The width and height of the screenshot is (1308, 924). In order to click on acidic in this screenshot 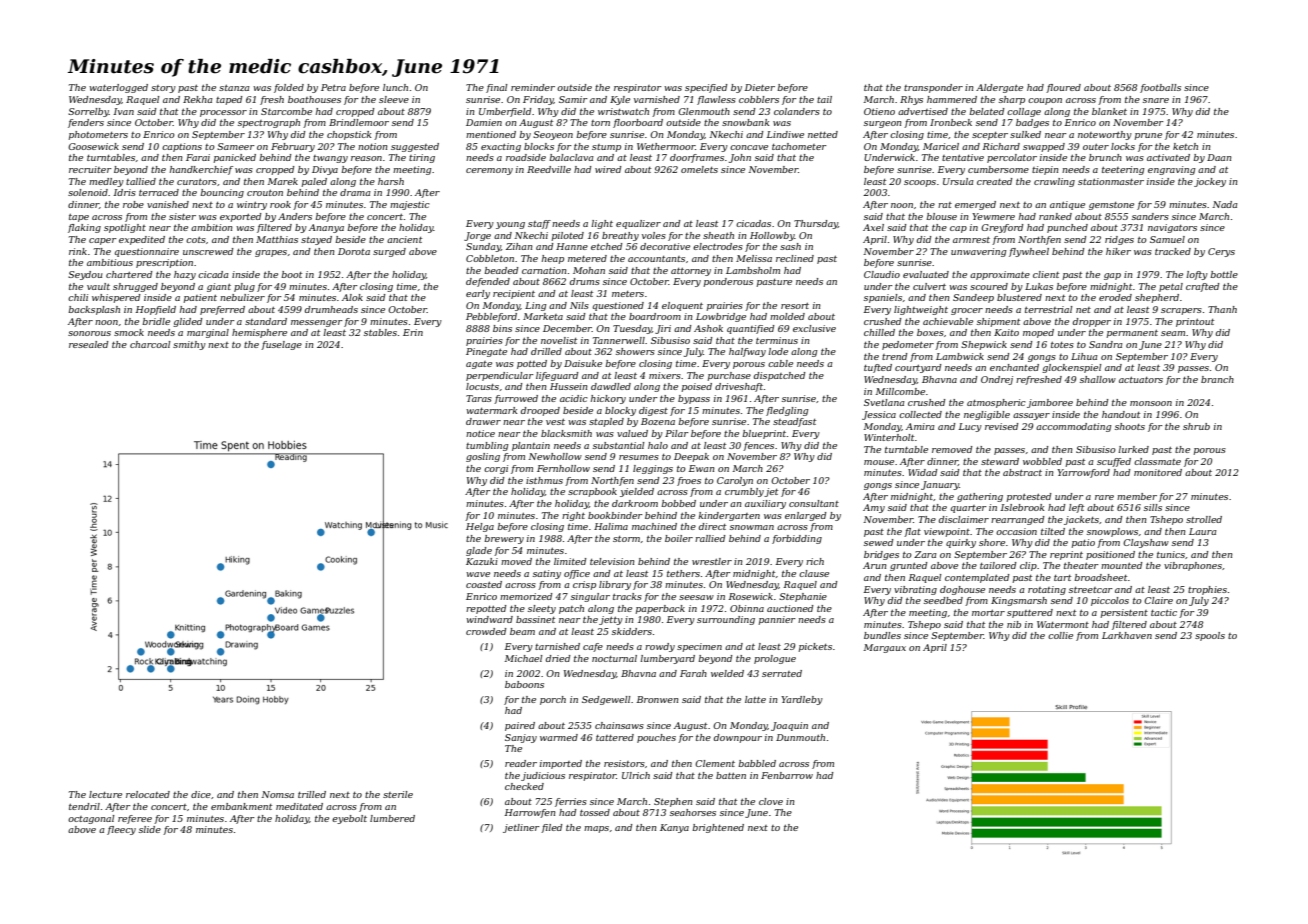, I will do `click(574, 398)`.
